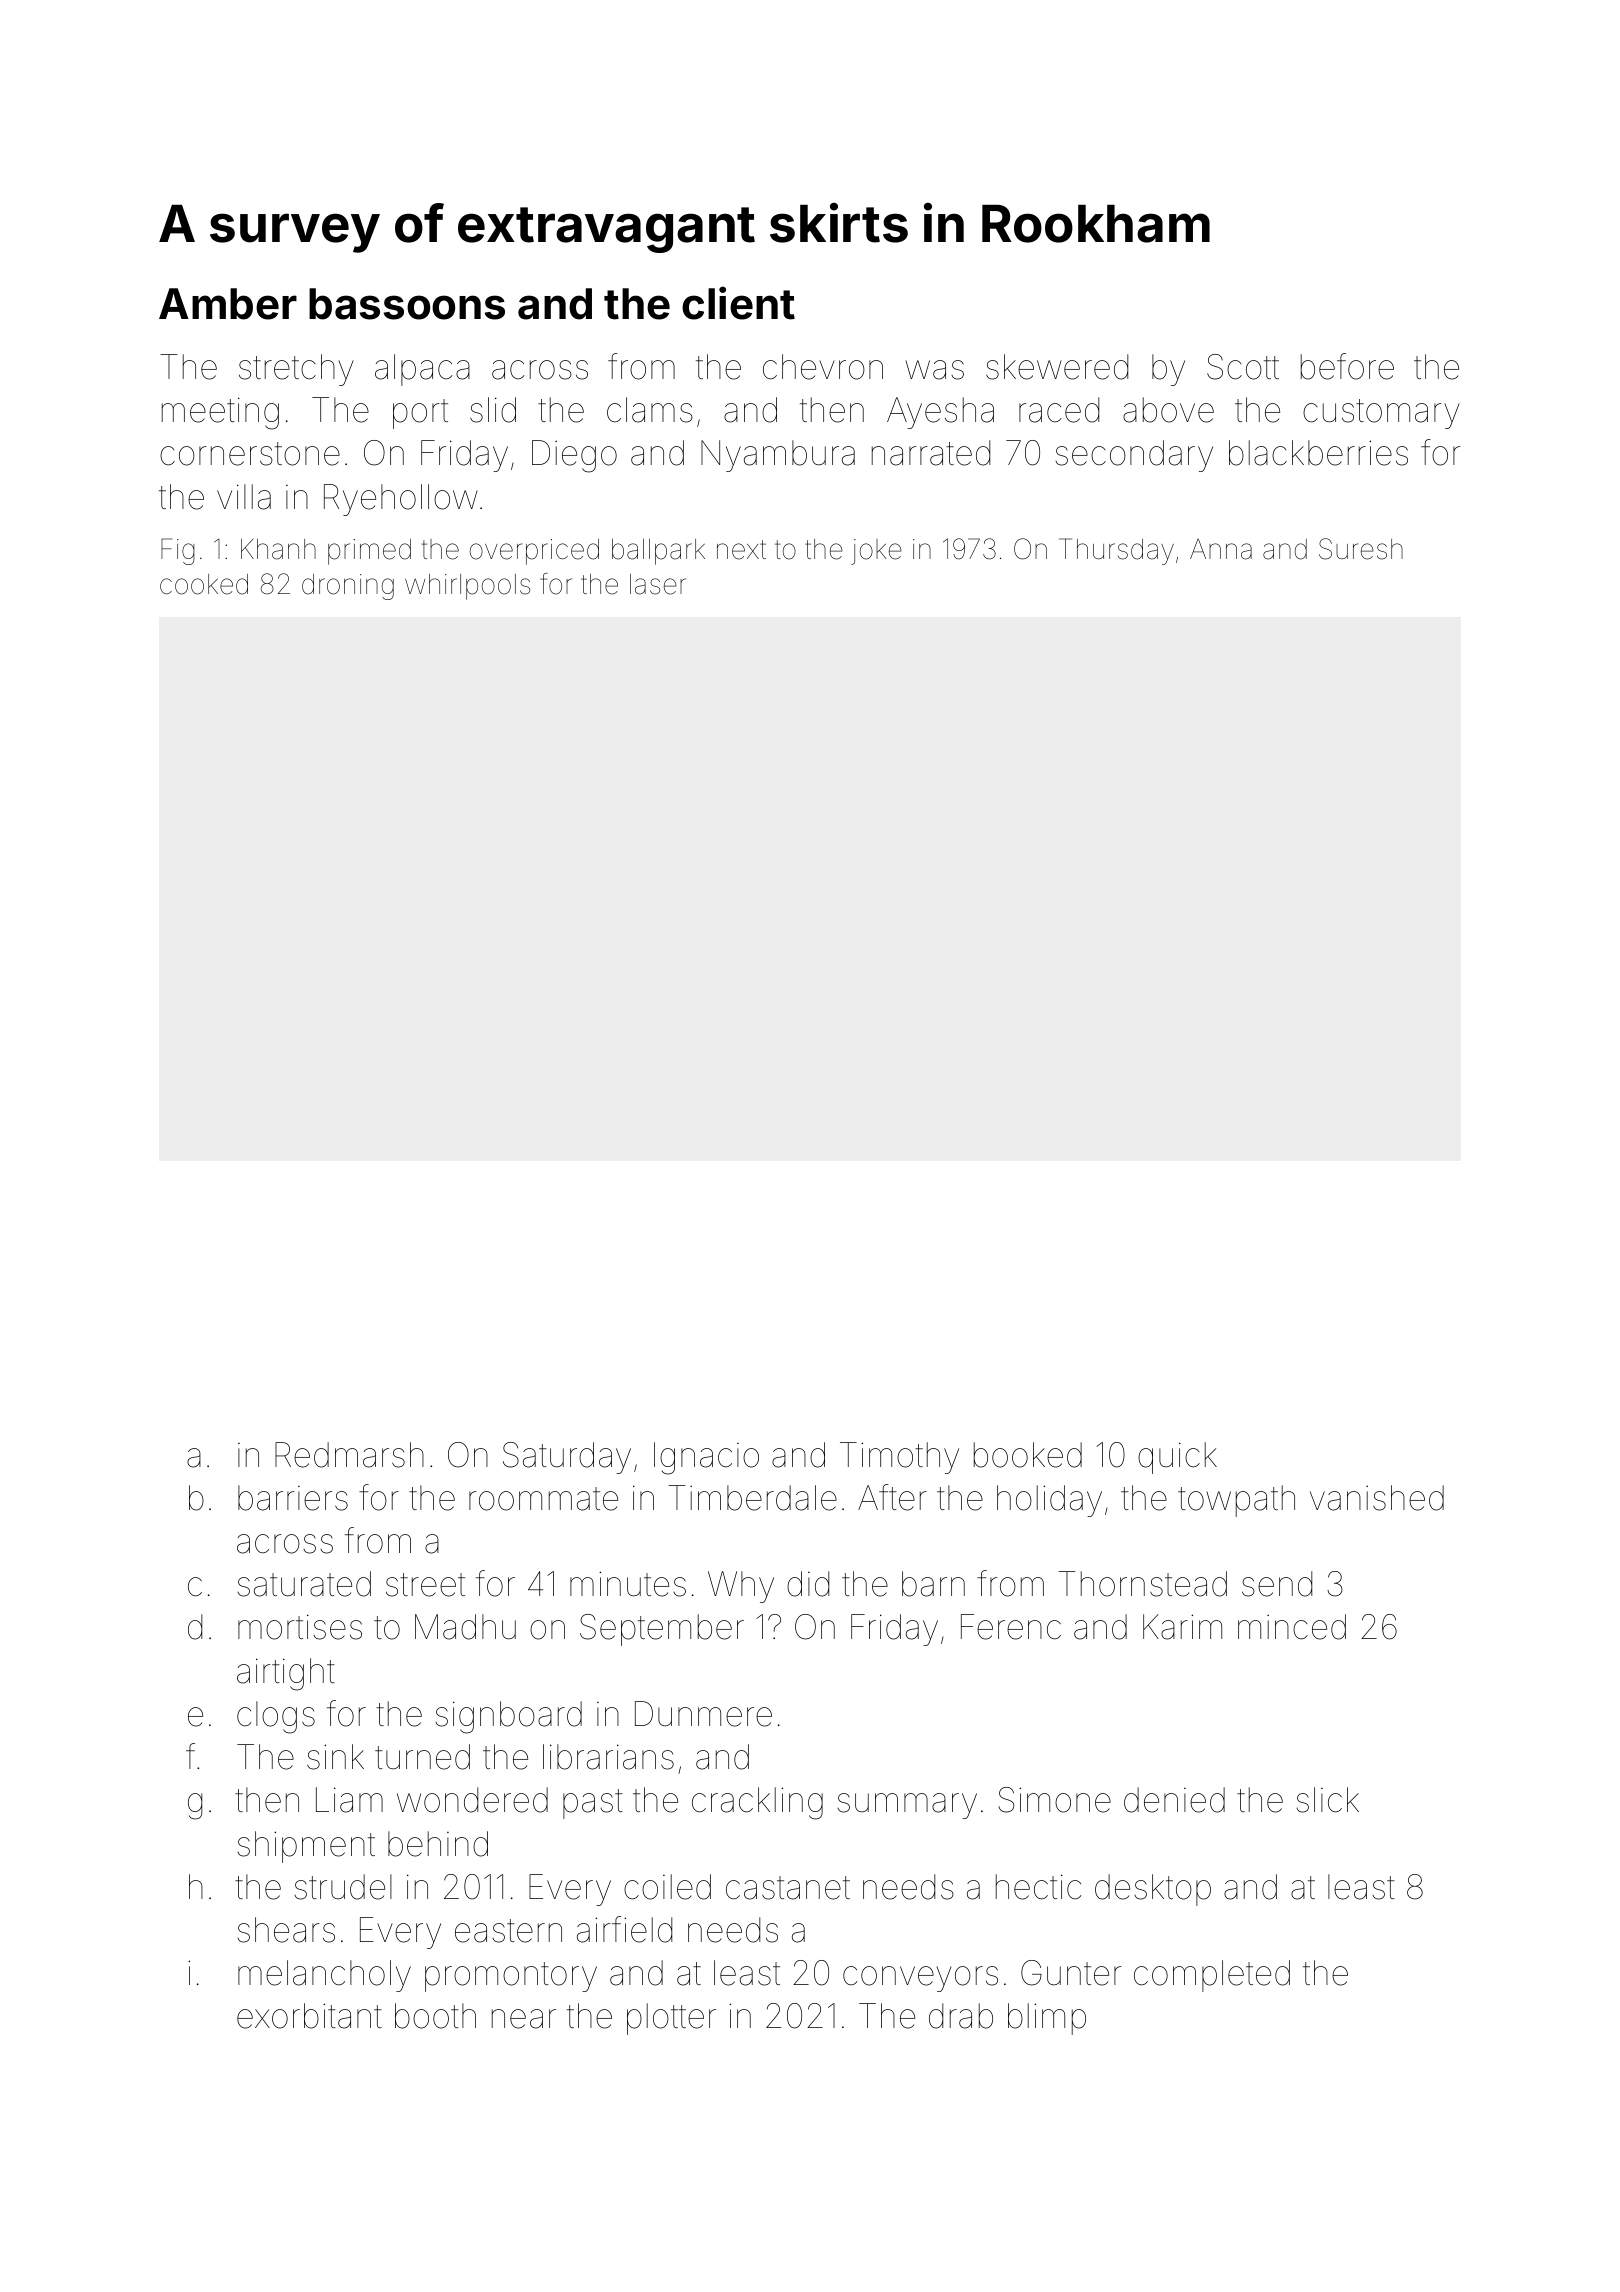 The height and width of the screenshot is (2292, 1620). Describe the element at coordinates (228, 304) in the screenshot. I see `Amber` at that location.
